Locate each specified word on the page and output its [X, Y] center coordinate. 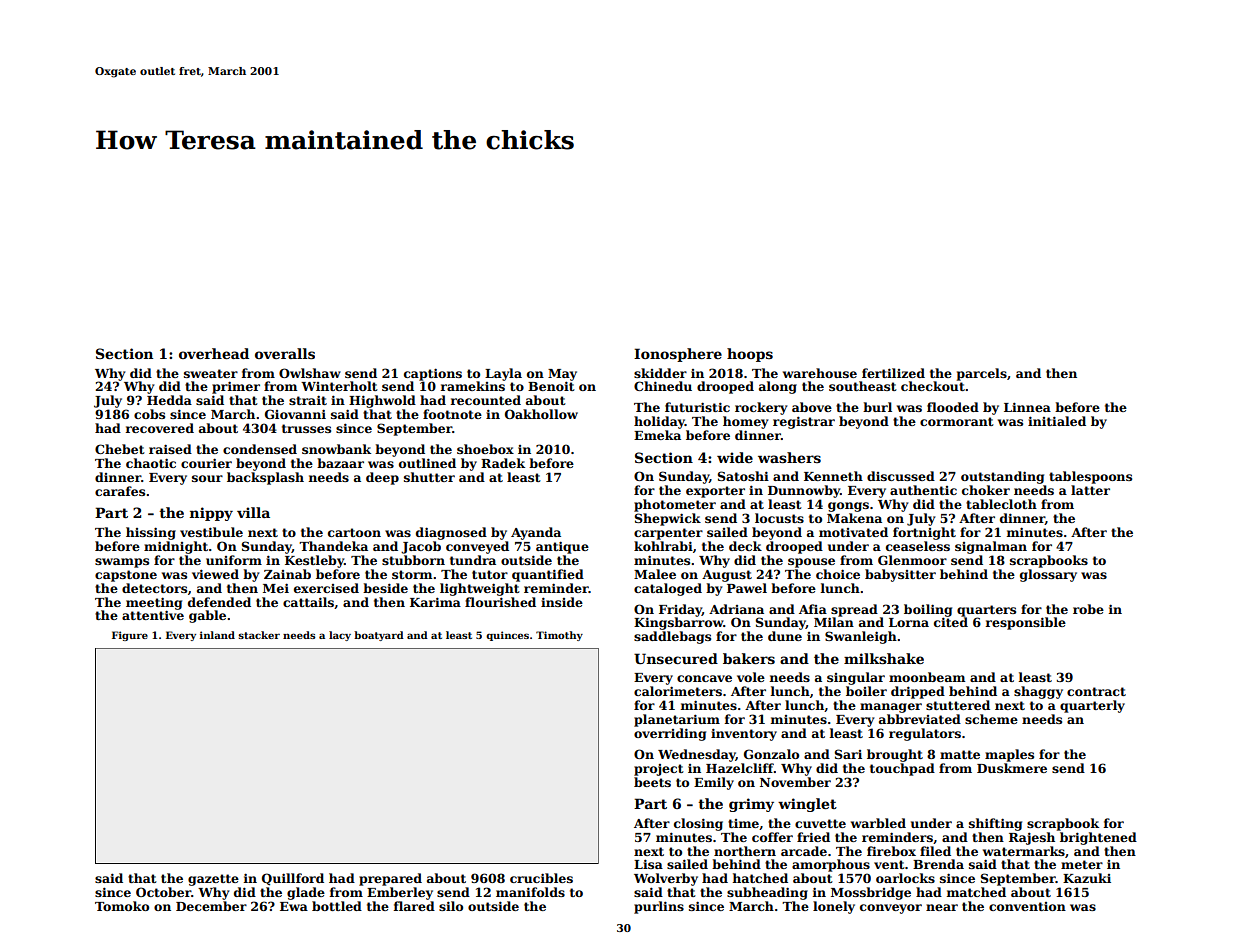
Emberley [400, 893]
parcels [982, 374]
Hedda [169, 400]
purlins [659, 907]
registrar [804, 422]
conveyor [891, 909]
